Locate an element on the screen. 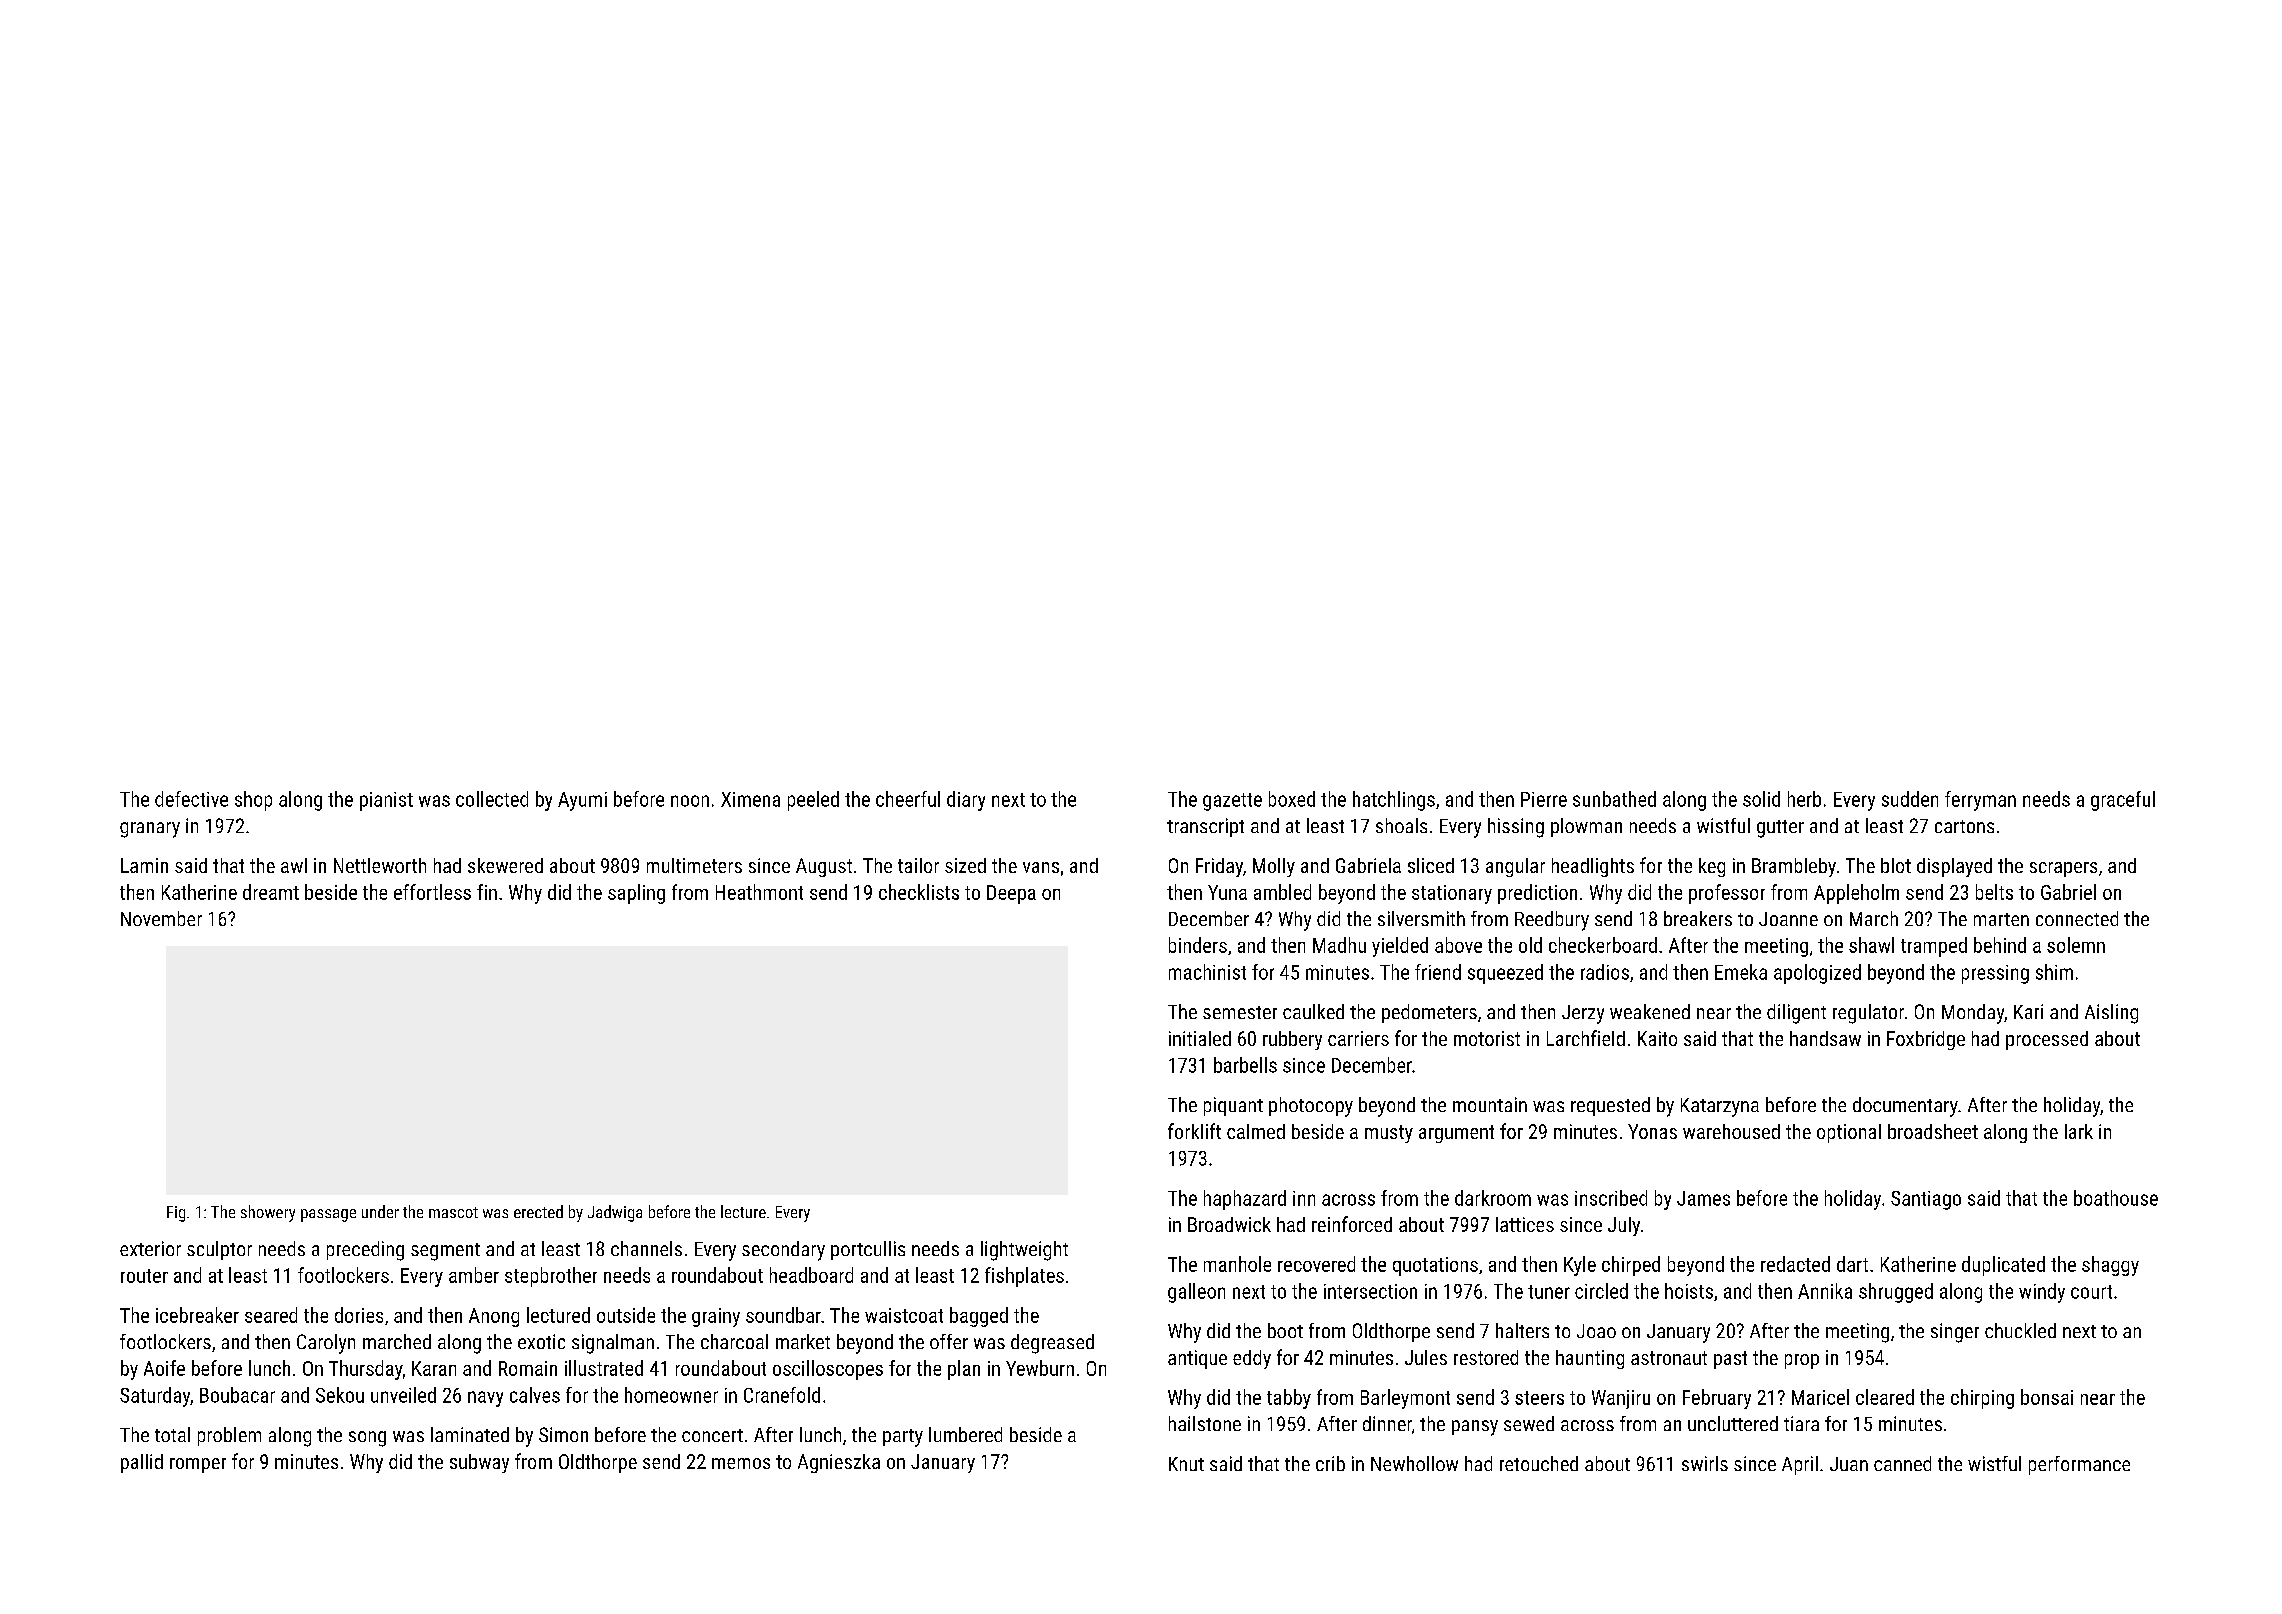  ferryman is located at coordinates (1980, 801).
